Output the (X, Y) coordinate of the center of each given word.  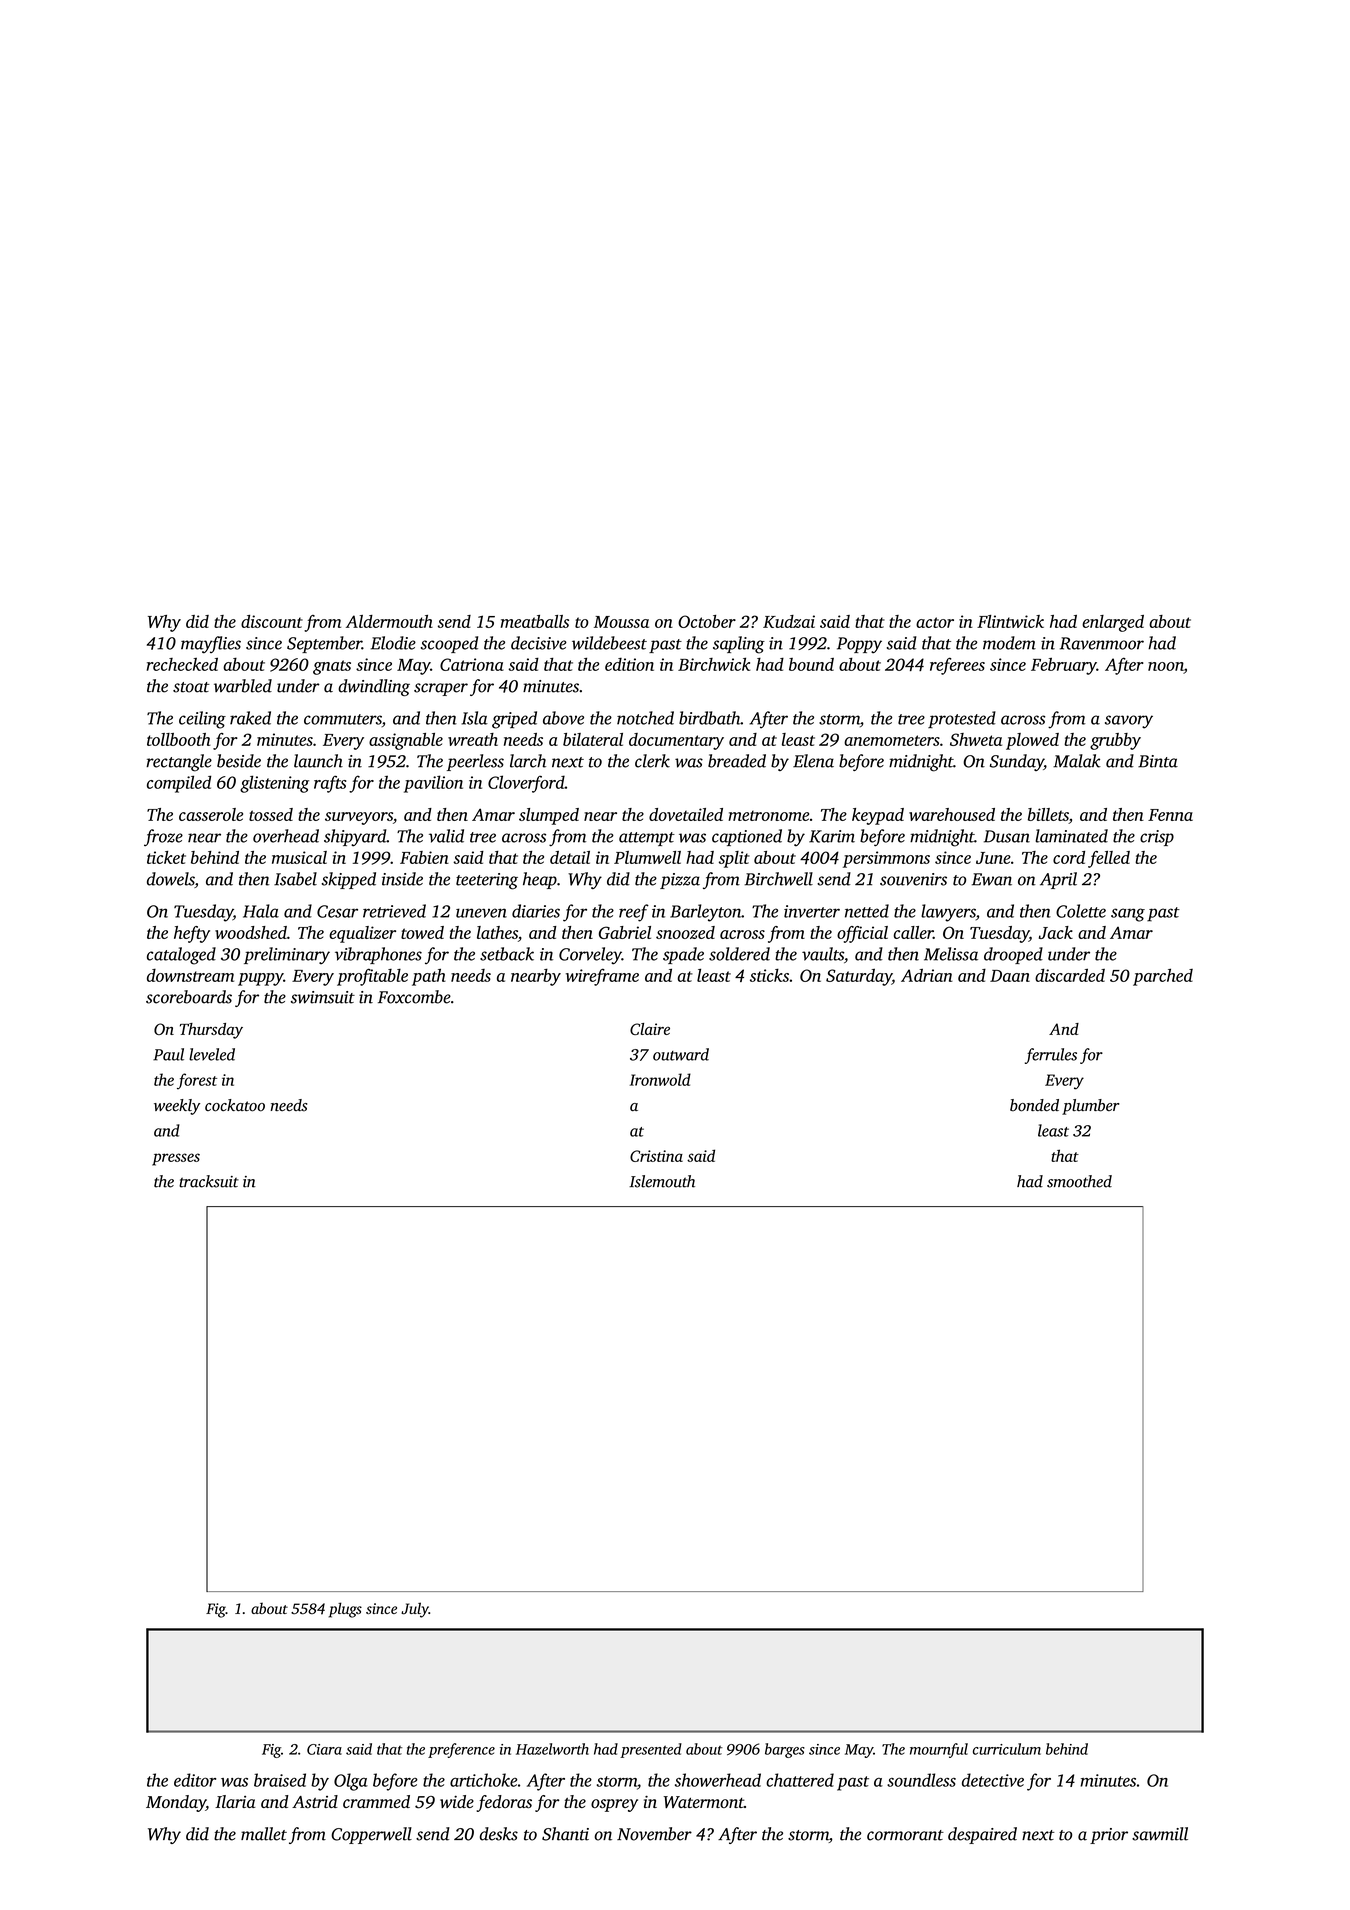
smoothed (1079, 1181)
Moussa (621, 622)
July (415, 1610)
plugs (345, 1610)
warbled (243, 686)
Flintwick (1010, 621)
